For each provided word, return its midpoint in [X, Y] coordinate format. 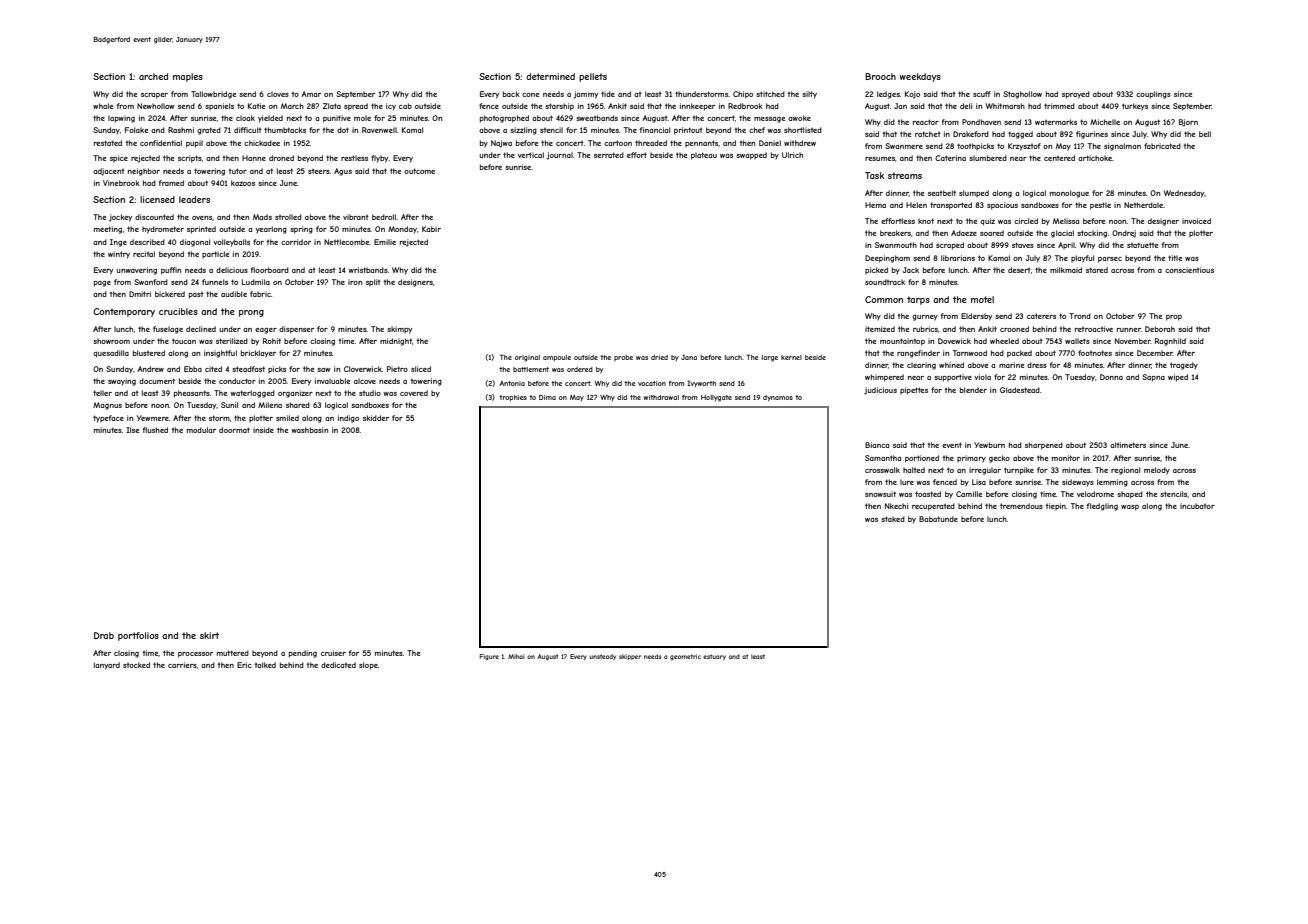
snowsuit [880, 494]
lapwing [121, 119]
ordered [580, 369]
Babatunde [938, 519]
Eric [244, 665]
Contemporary [124, 312]
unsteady [602, 657]
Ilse [132, 430]
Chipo [743, 95]
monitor [1066, 458]
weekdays [920, 77]
